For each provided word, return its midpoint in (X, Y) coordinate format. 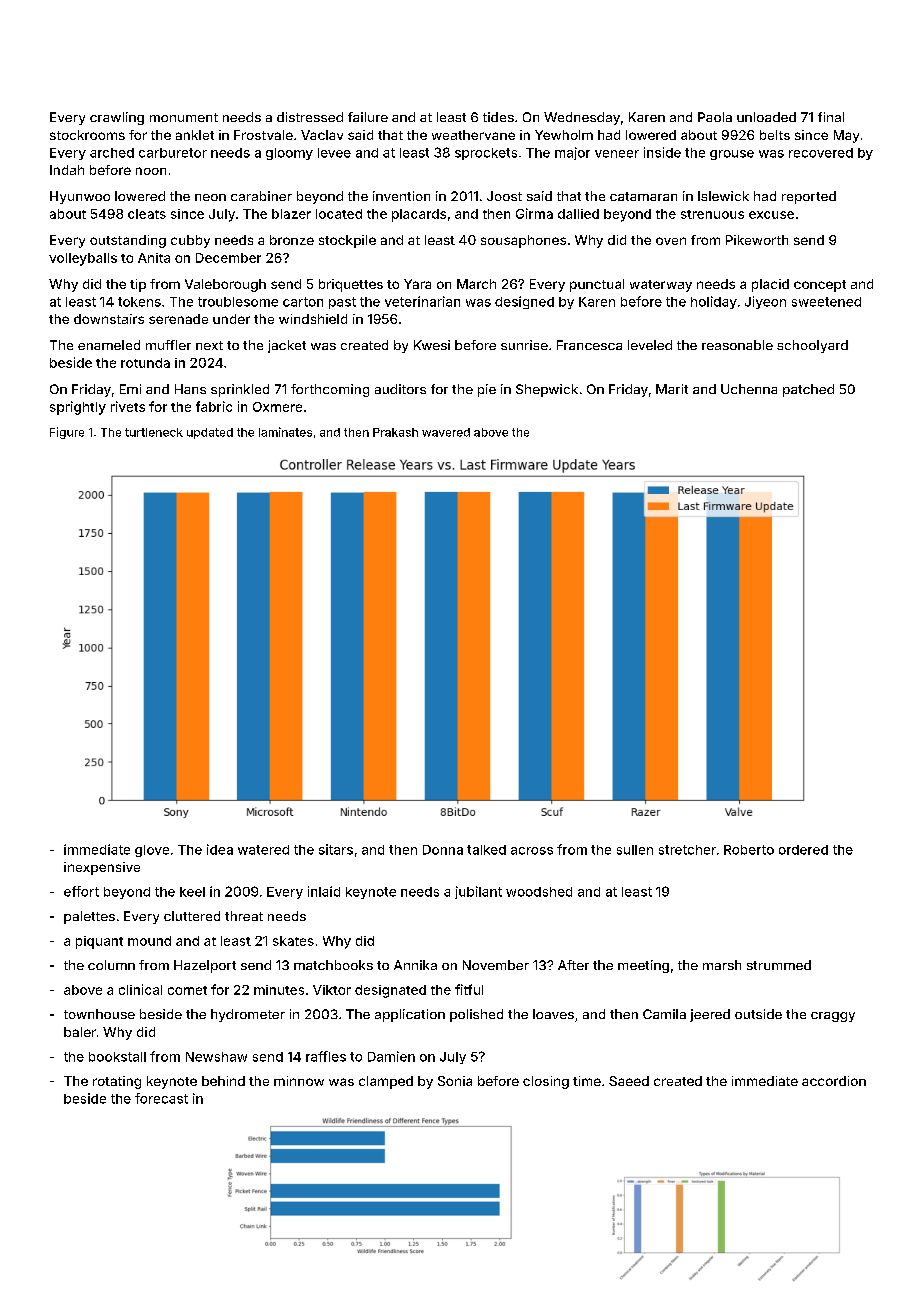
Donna (443, 850)
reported (809, 197)
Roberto (749, 850)
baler (80, 1032)
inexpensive (102, 868)
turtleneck (154, 432)
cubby (190, 241)
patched (808, 390)
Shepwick (547, 390)
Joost (504, 196)
